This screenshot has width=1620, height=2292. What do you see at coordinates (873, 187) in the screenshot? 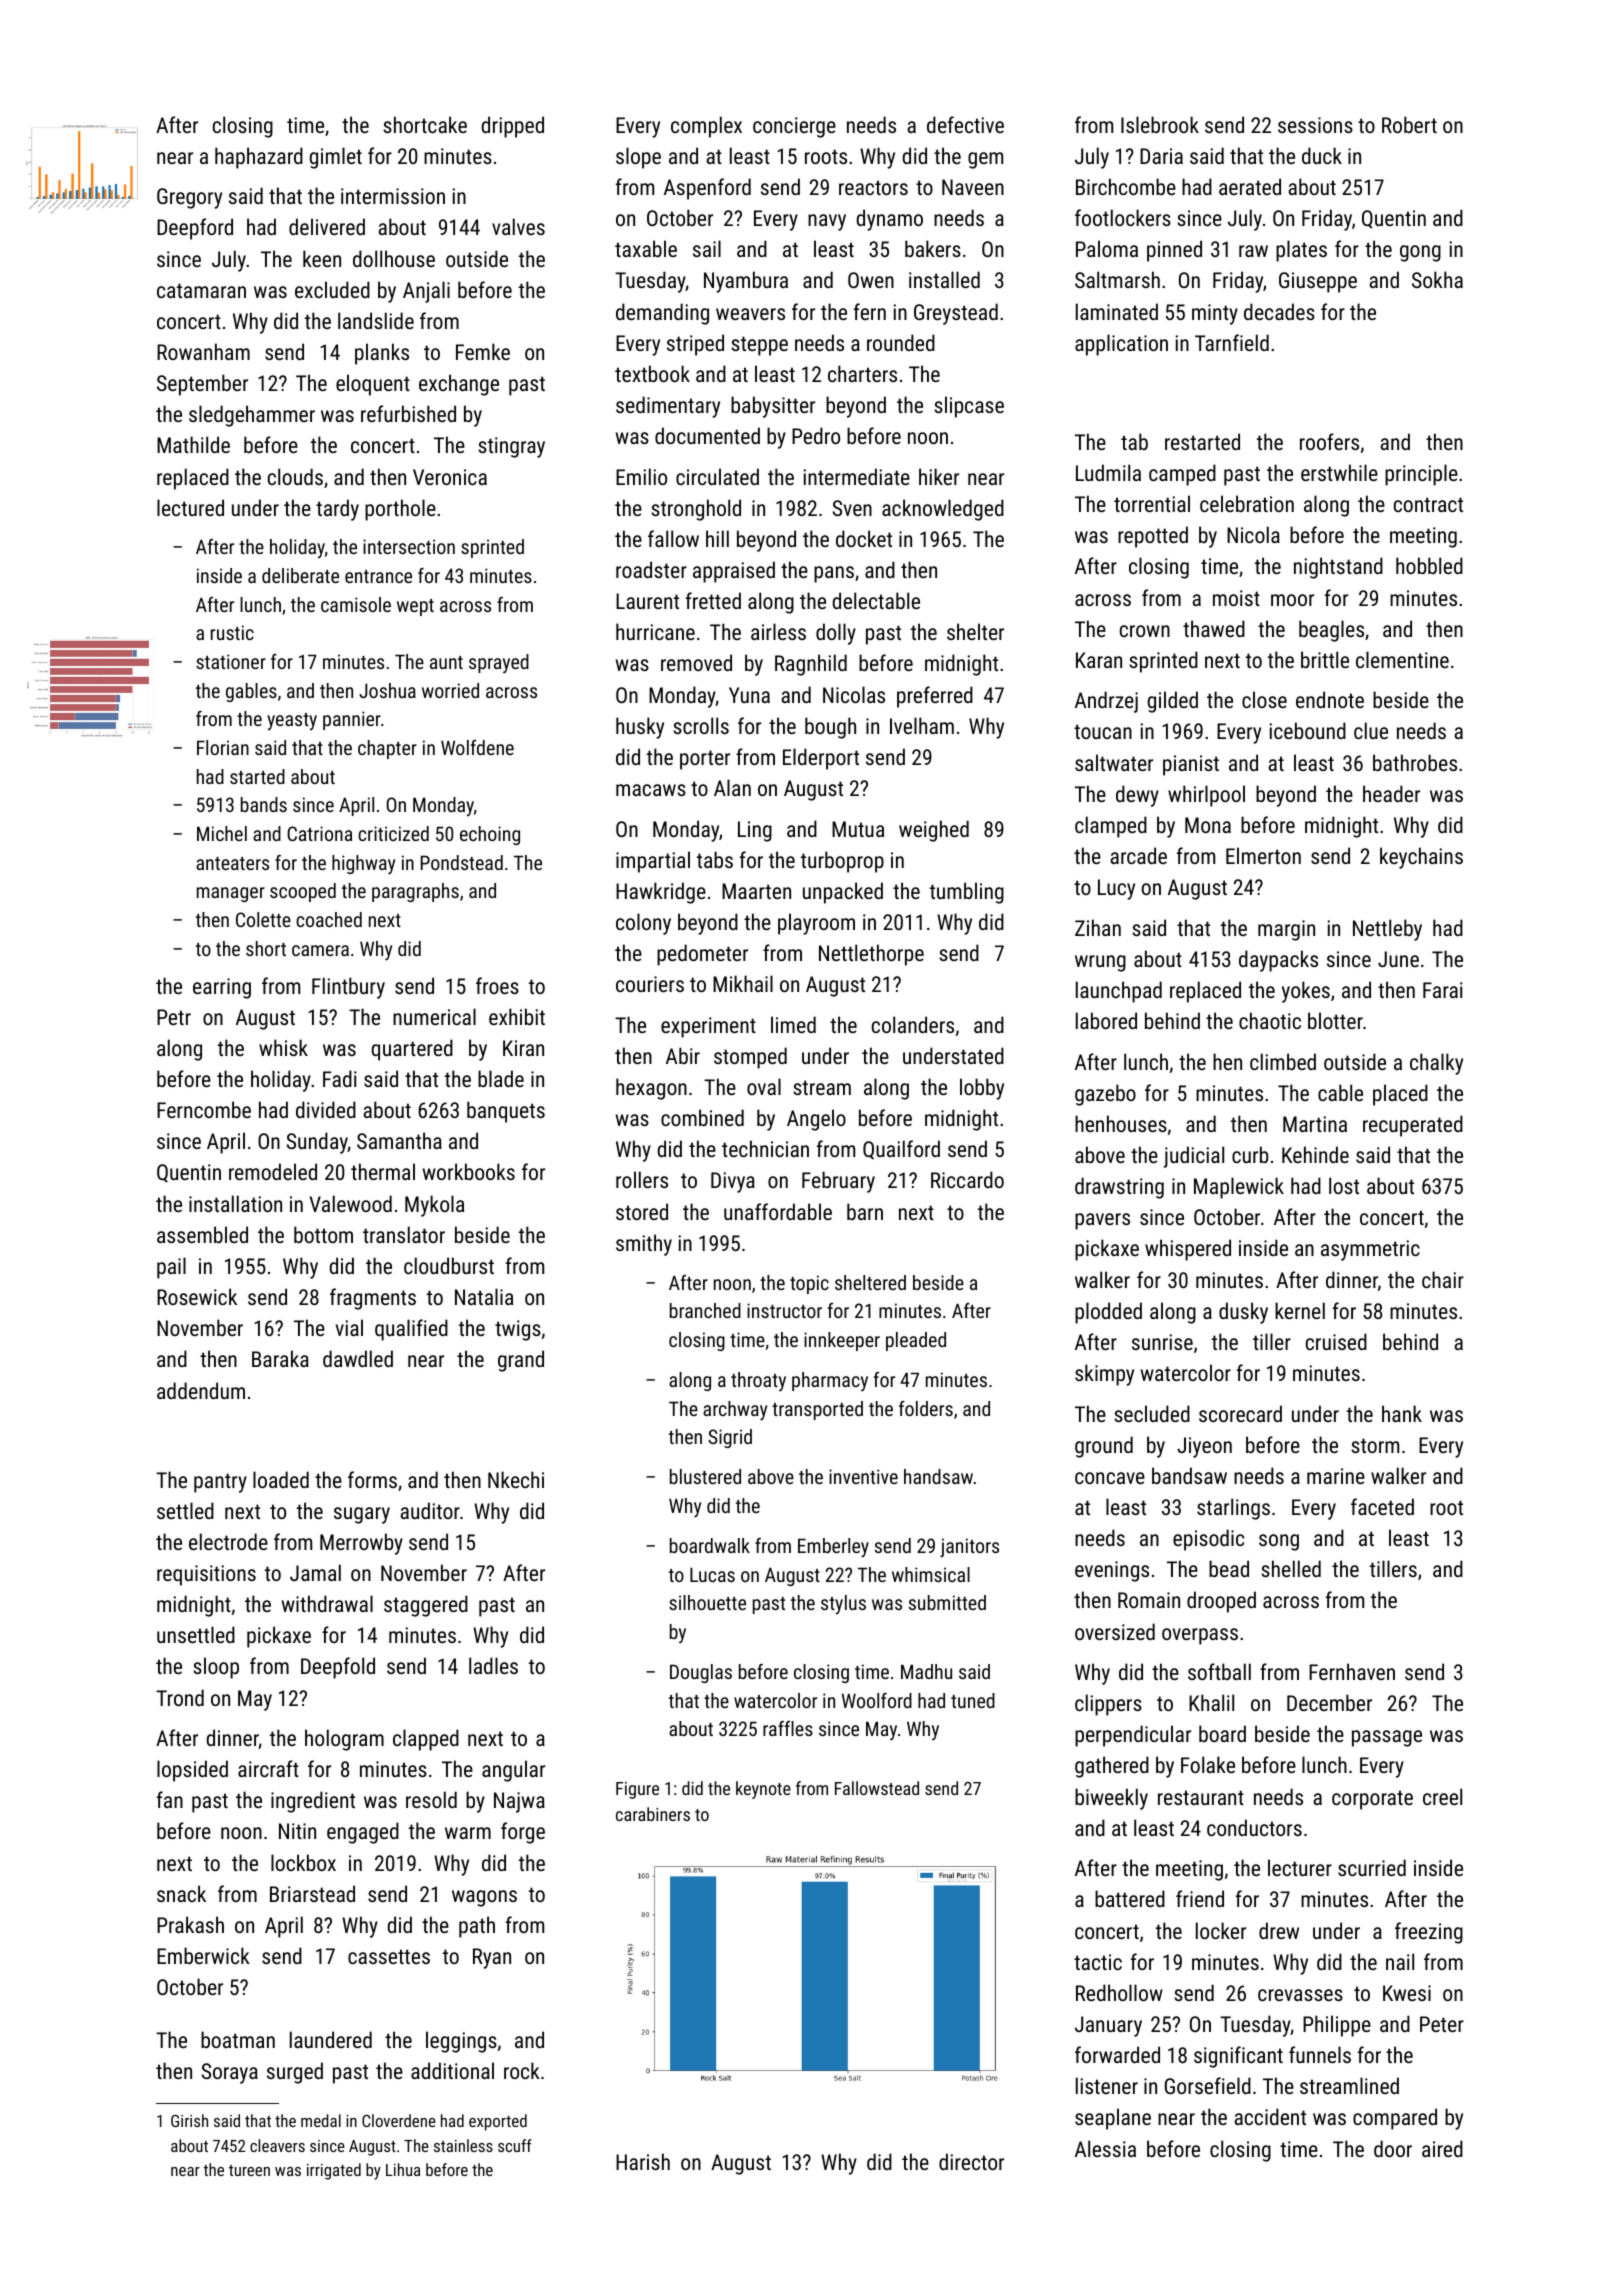
I see `reactors` at bounding box center [873, 187].
